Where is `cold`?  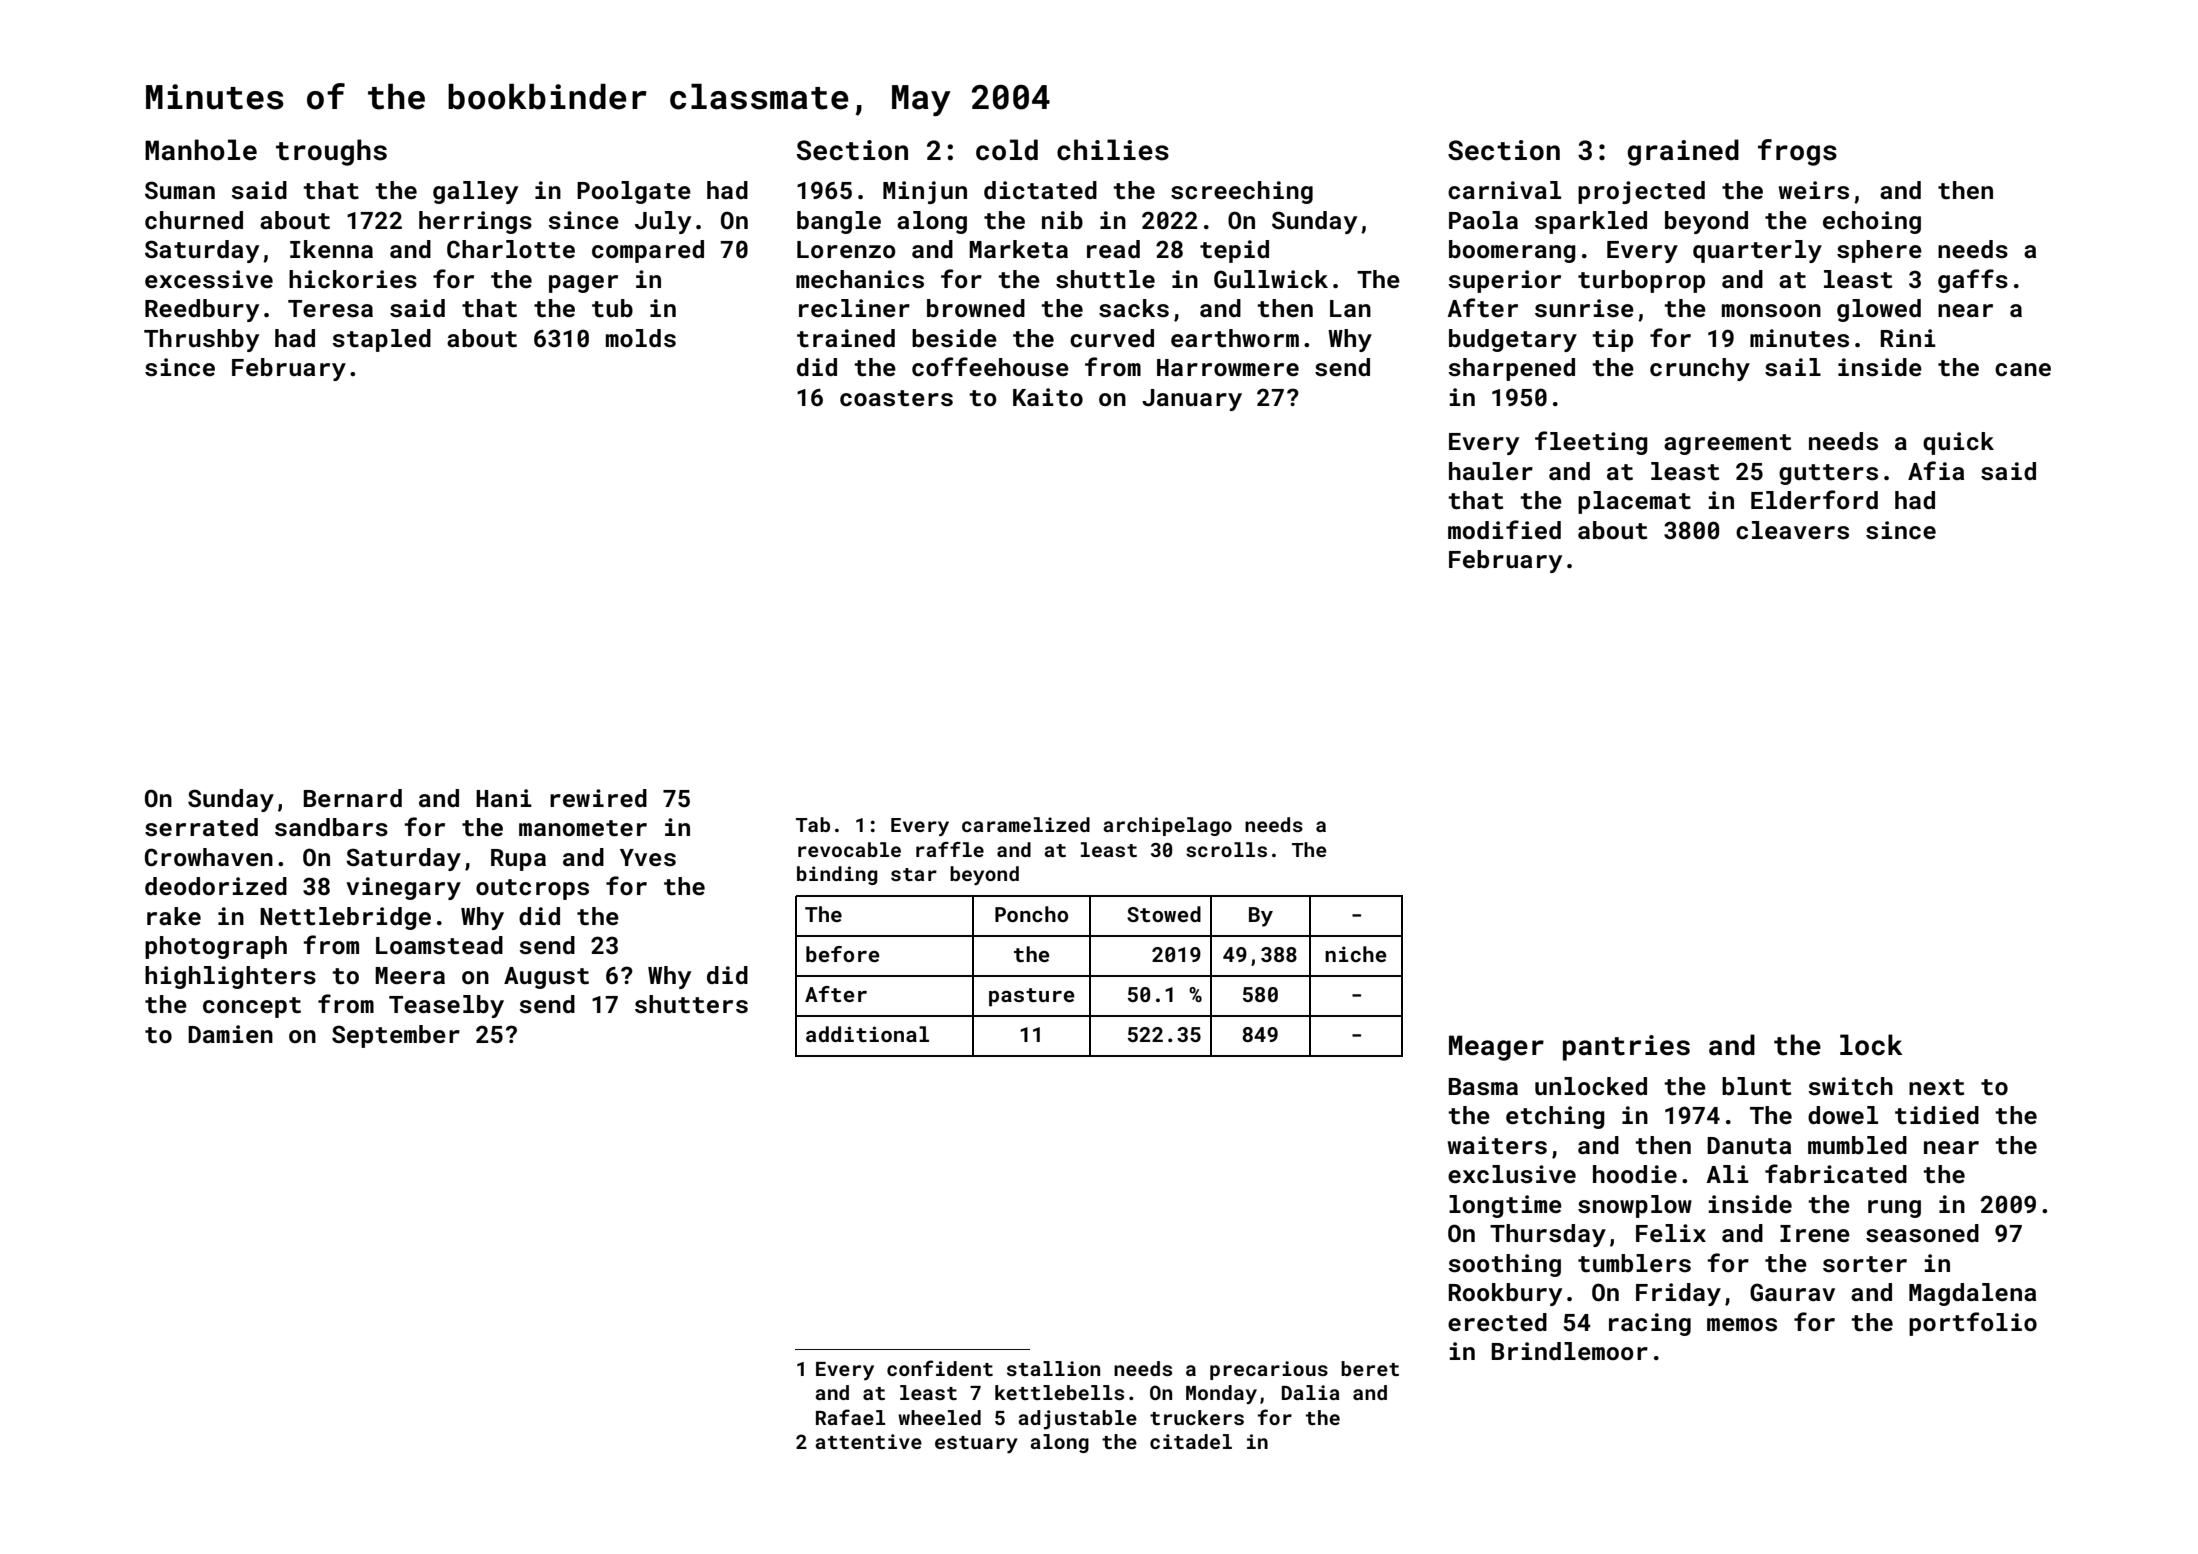
cold is located at coordinates (1007, 150).
